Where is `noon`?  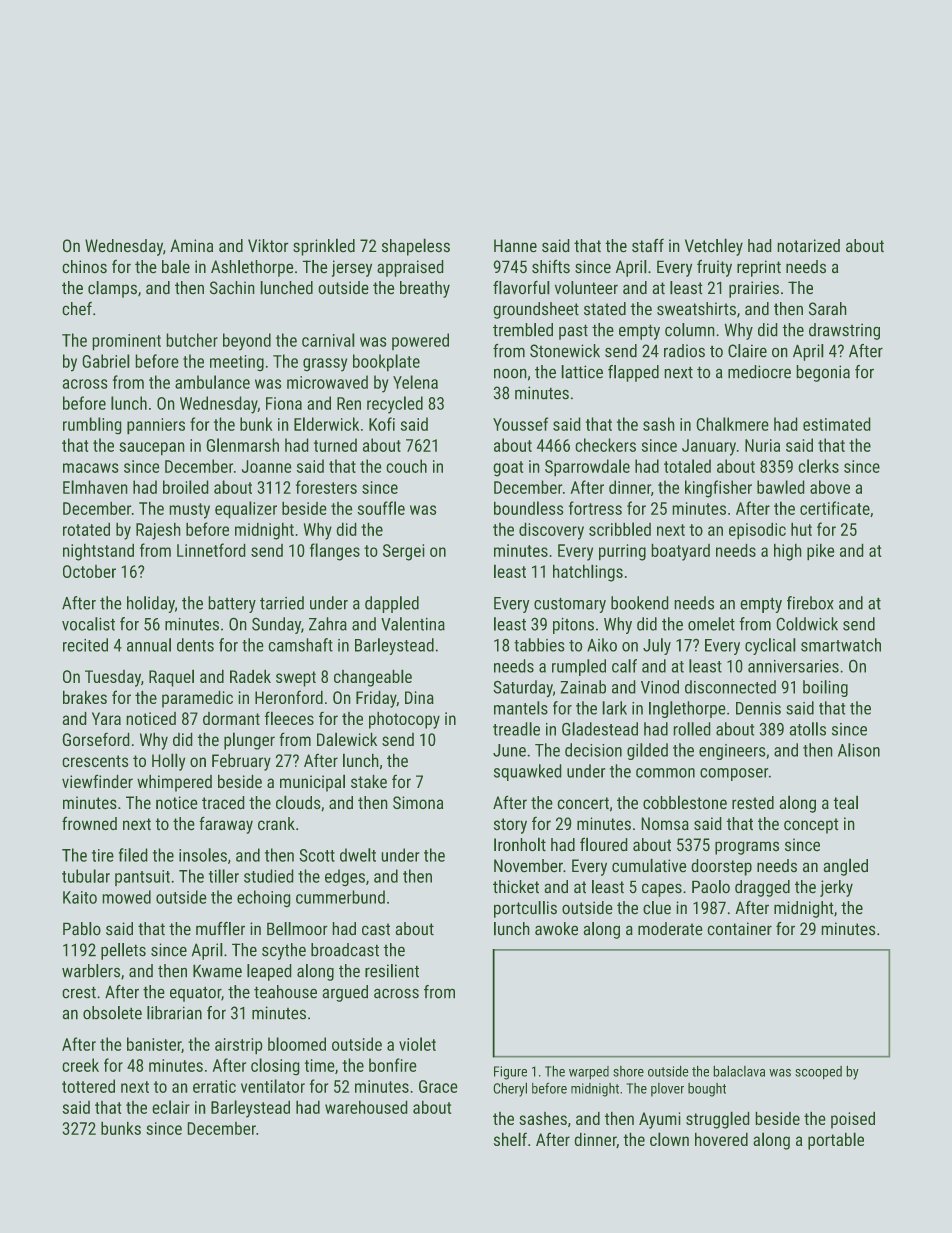
noon is located at coordinates (510, 373).
